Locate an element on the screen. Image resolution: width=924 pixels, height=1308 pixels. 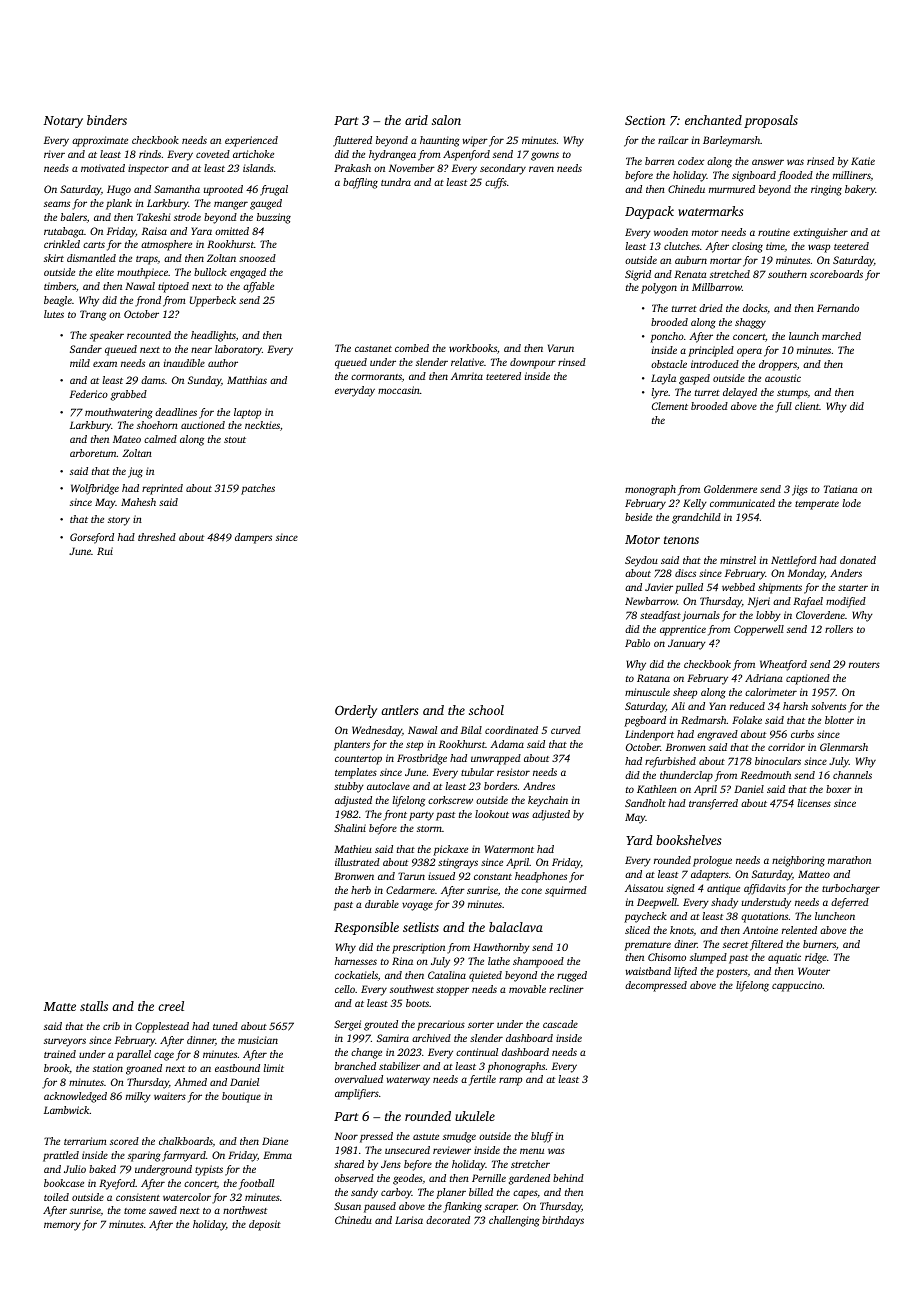
memory is located at coordinates (62, 1226).
